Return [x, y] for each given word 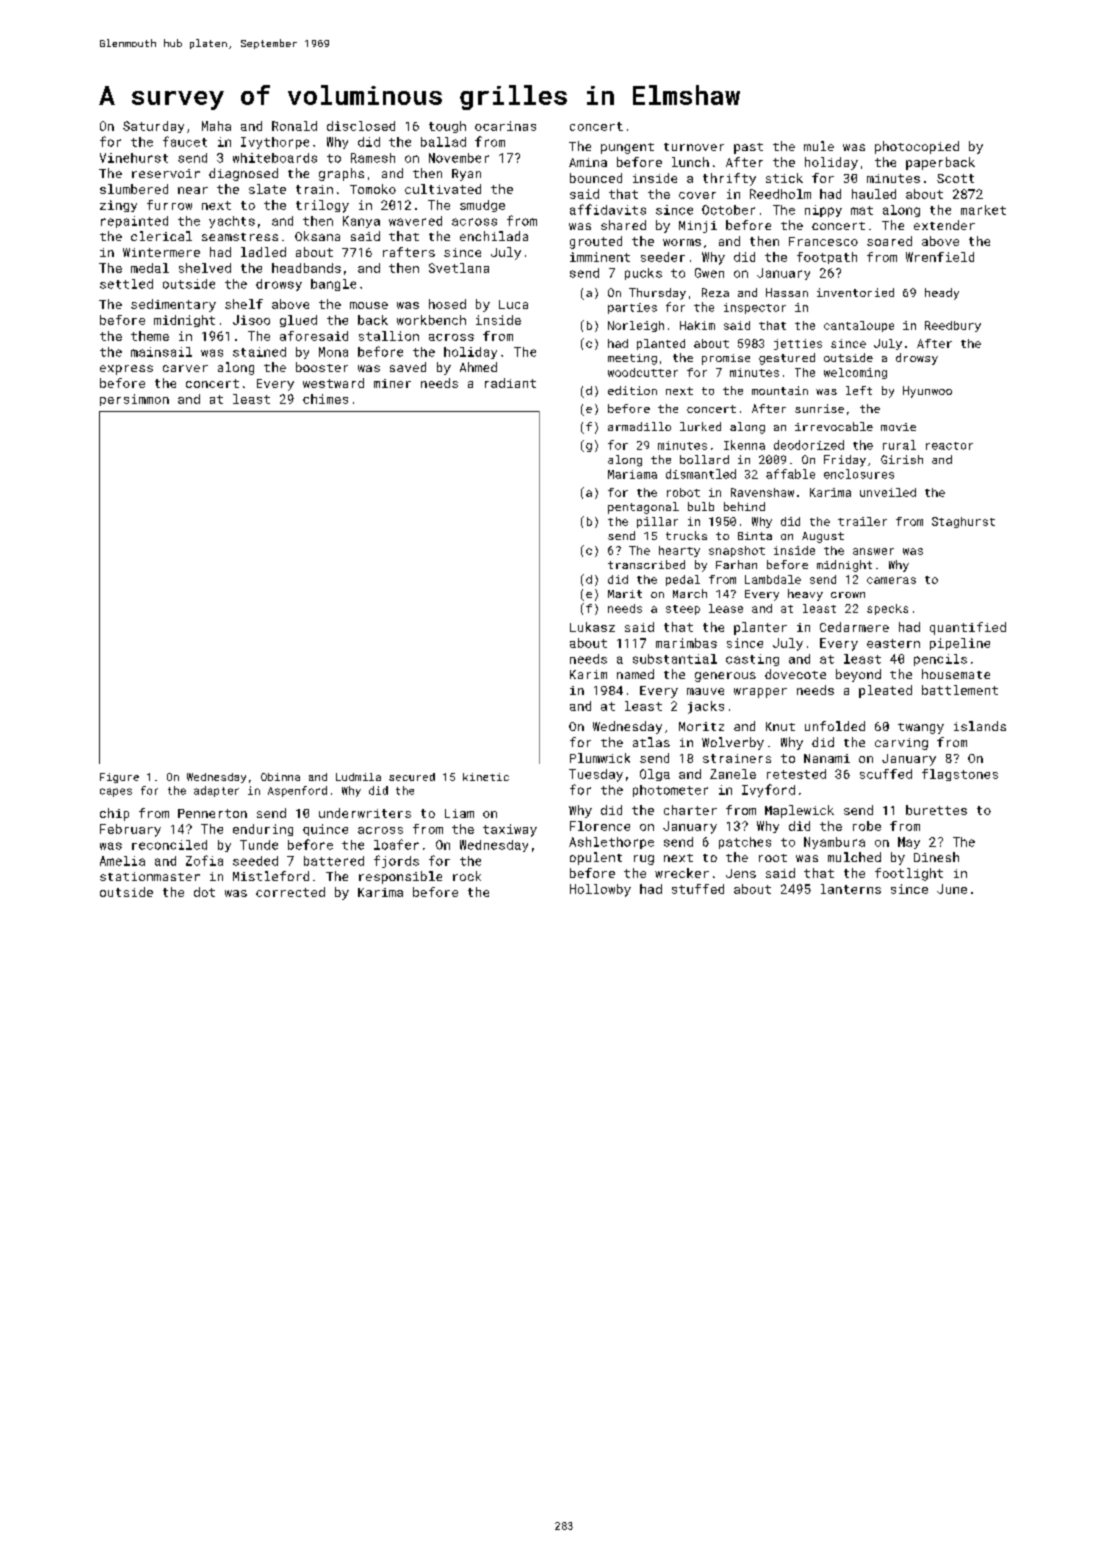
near [193, 190]
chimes [325, 399]
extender [944, 225]
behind [744, 506]
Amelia [122, 861]
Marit [625, 594]
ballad [443, 142]
